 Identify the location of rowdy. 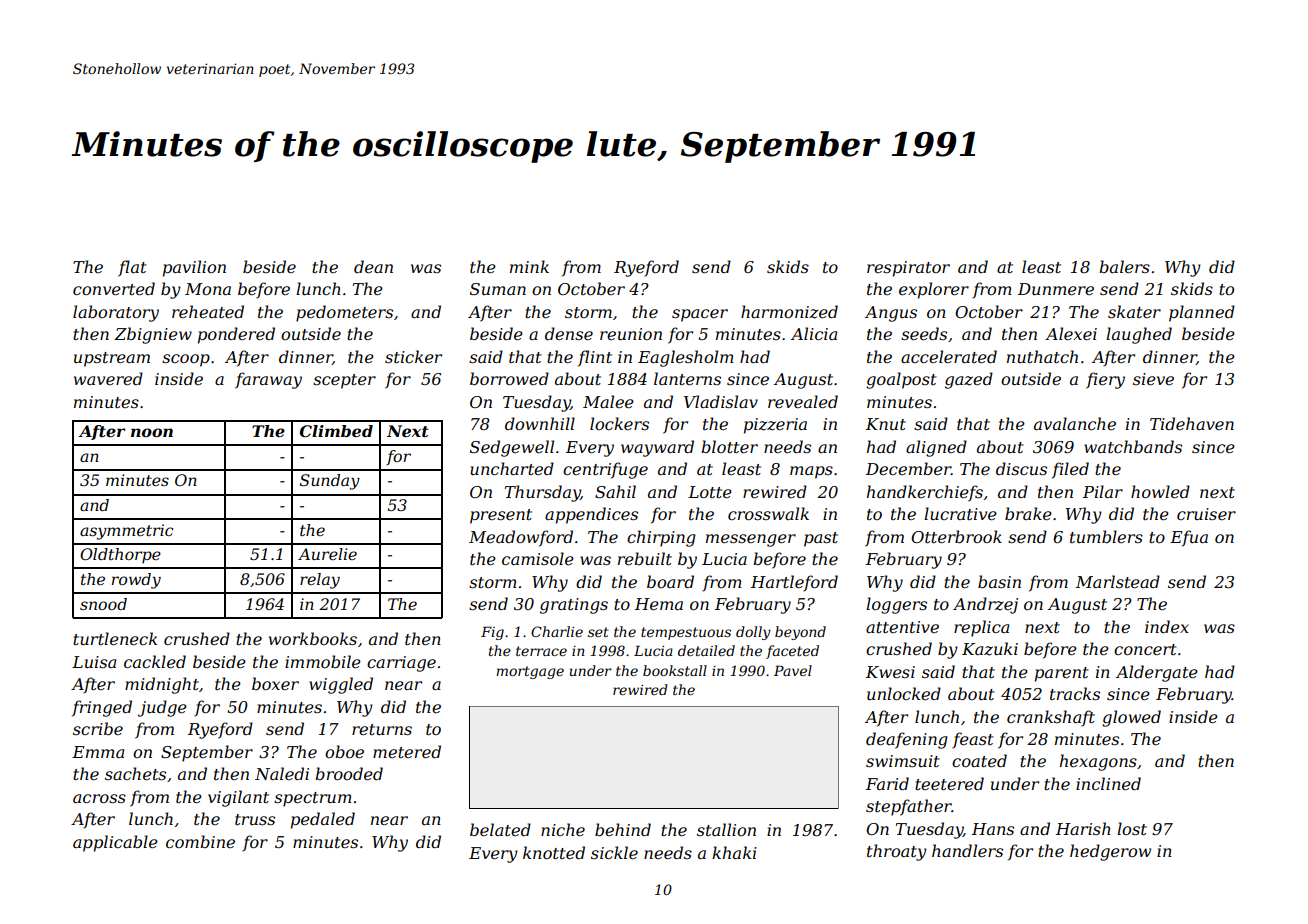
(136, 581).
